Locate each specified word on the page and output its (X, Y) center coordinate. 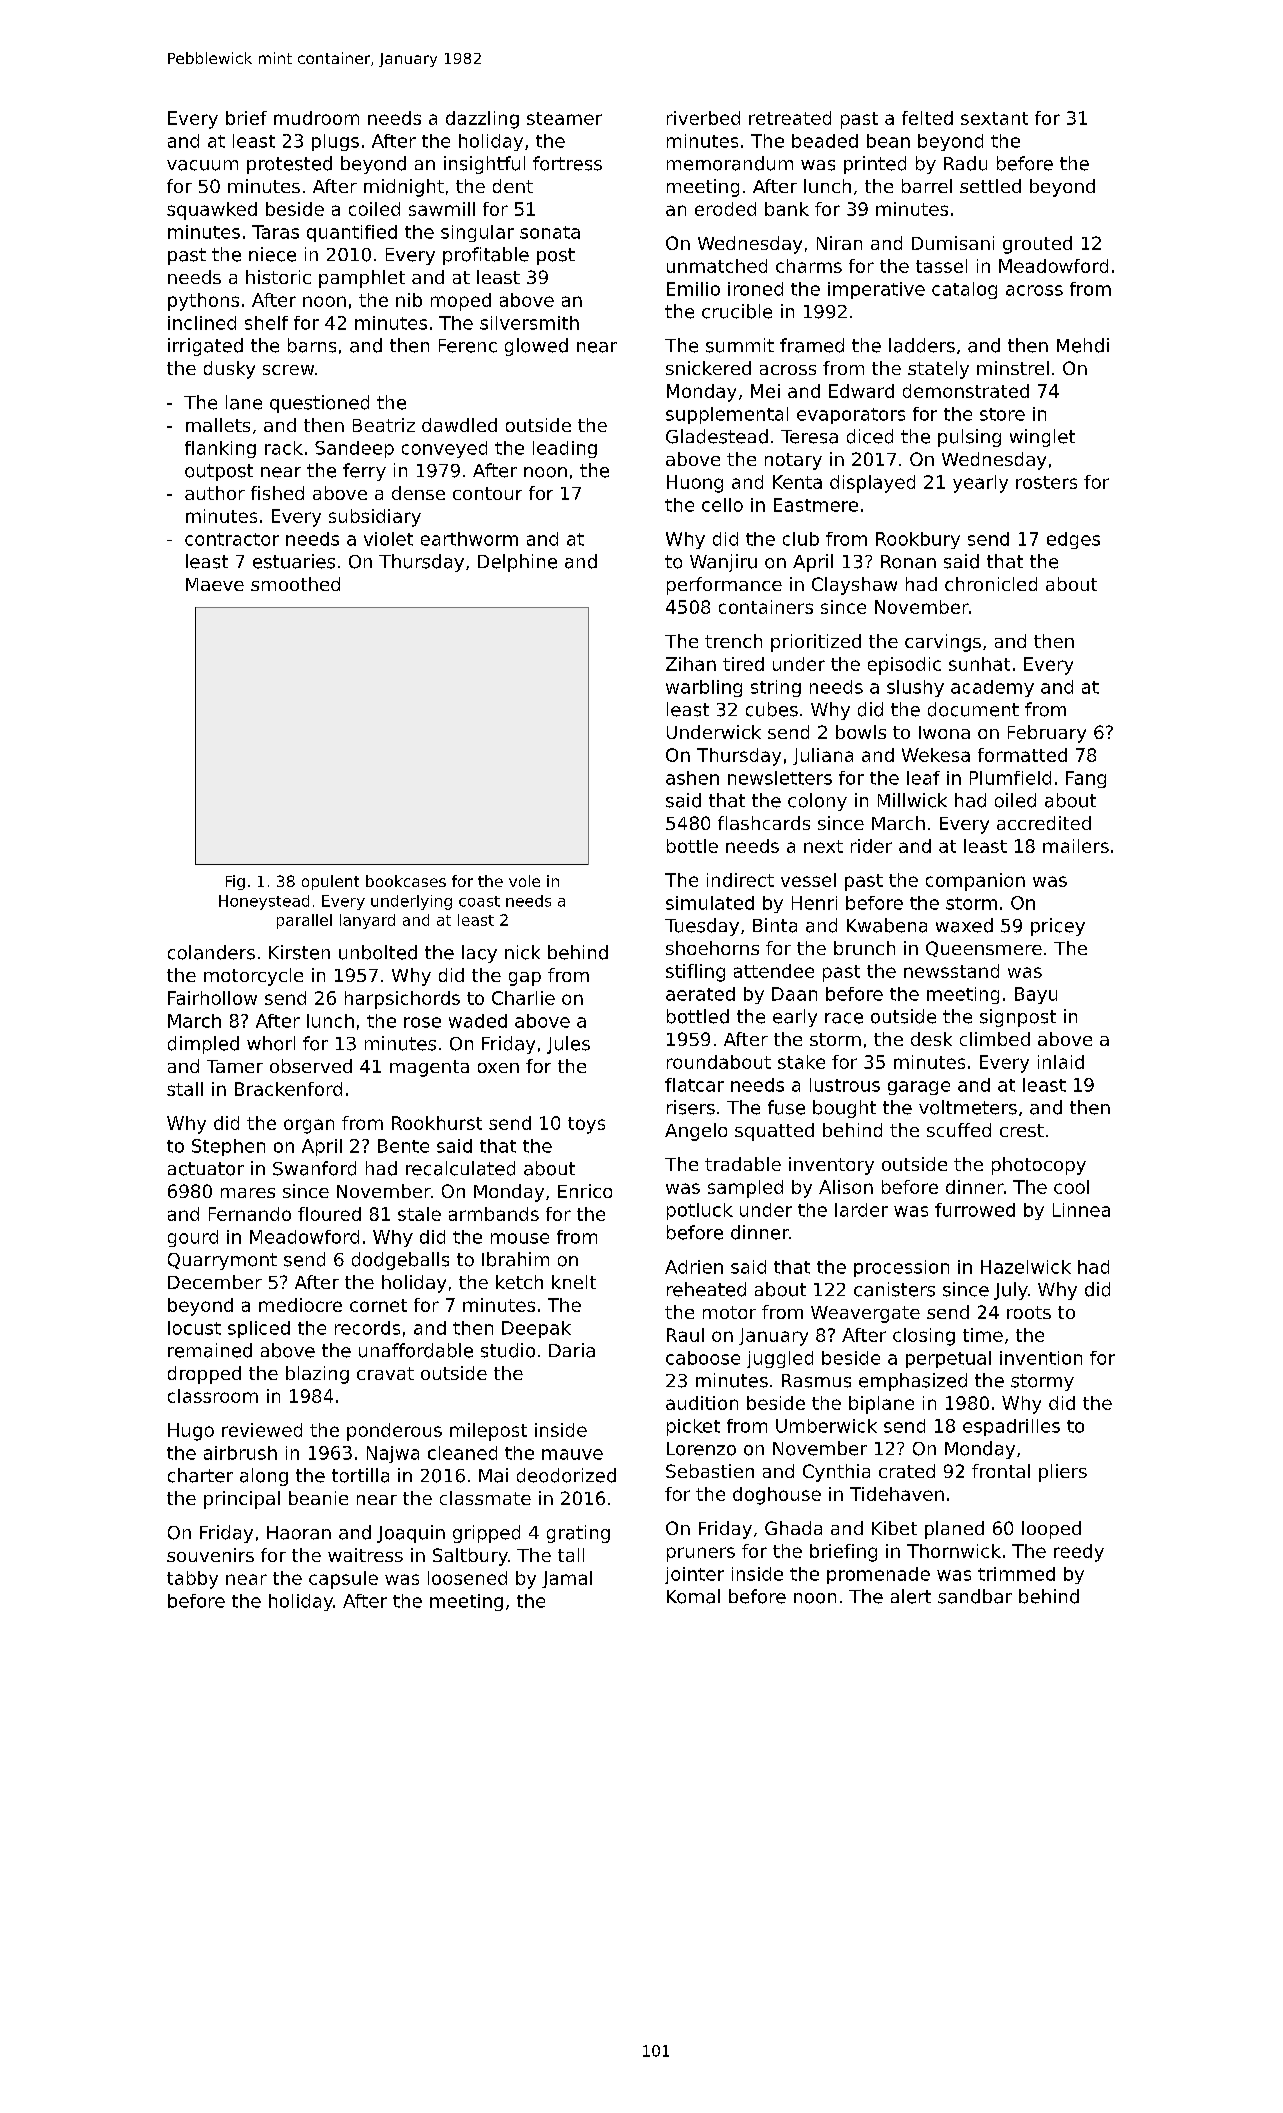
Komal (693, 1596)
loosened (467, 1578)
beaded (825, 141)
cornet (378, 1305)
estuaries (294, 561)
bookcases (406, 881)
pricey (1058, 927)
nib (409, 300)
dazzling (482, 120)
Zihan (691, 664)
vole (524, 881)
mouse (520, 1238)
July (1011, 1291)
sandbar (975, 1596)
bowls (861, 732)
